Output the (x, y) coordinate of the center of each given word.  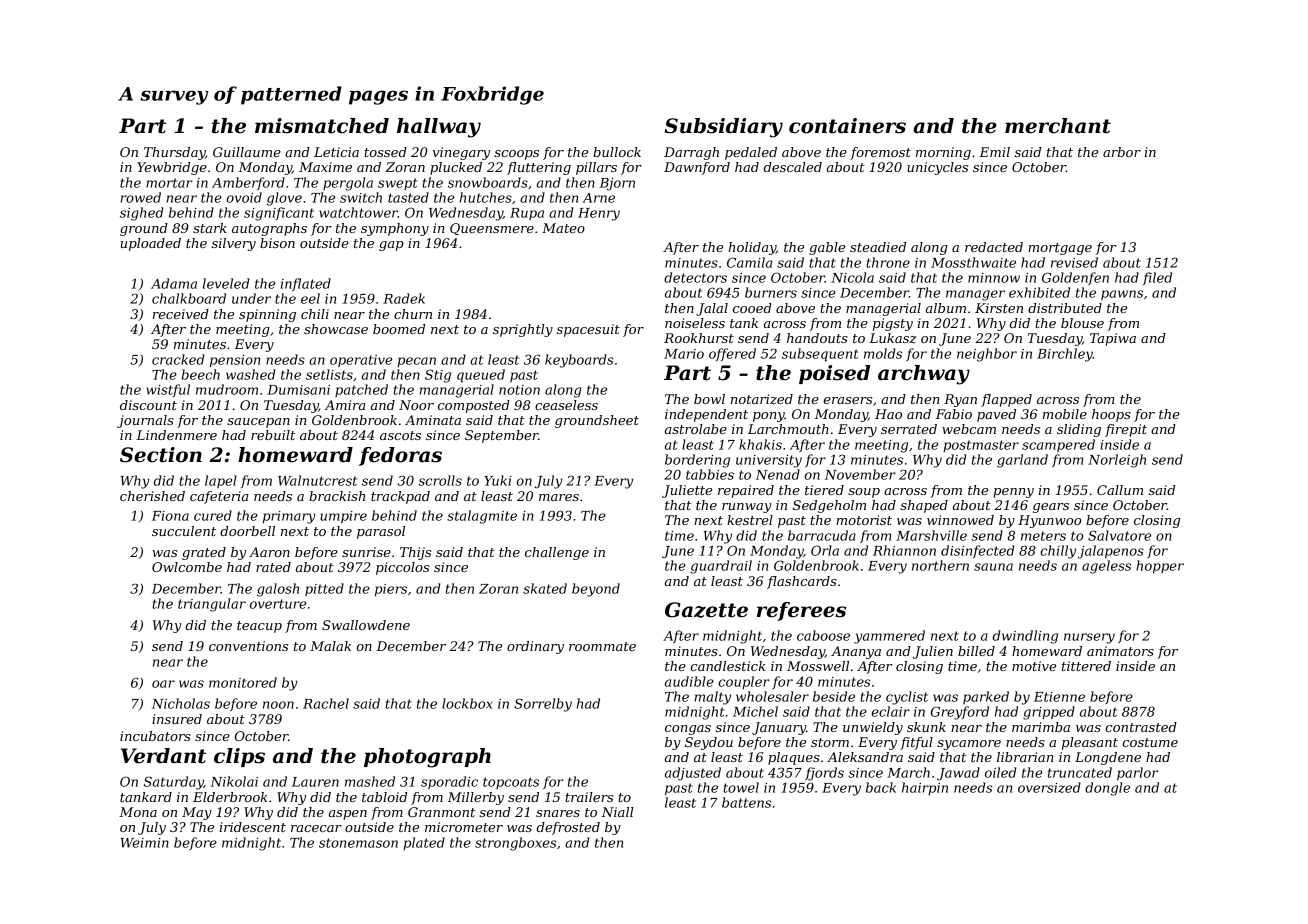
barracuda (822, 535)
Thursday (174, 153)
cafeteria (219, 497)
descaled (793, 167)
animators (1120, 651)
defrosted (568, 828)
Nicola (852, 277)
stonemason (358, 843)
